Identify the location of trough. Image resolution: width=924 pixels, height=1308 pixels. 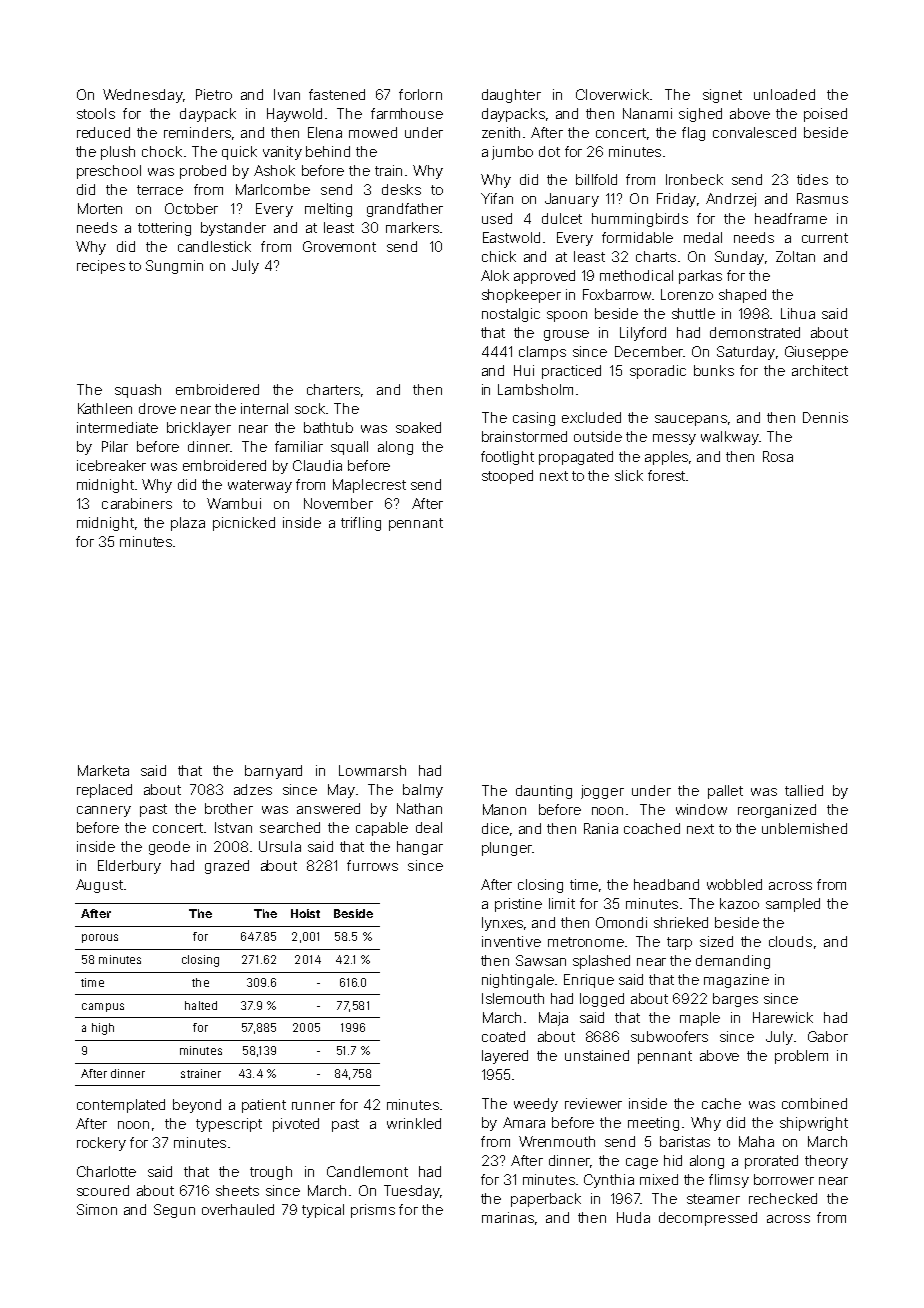
(271, 1173).
